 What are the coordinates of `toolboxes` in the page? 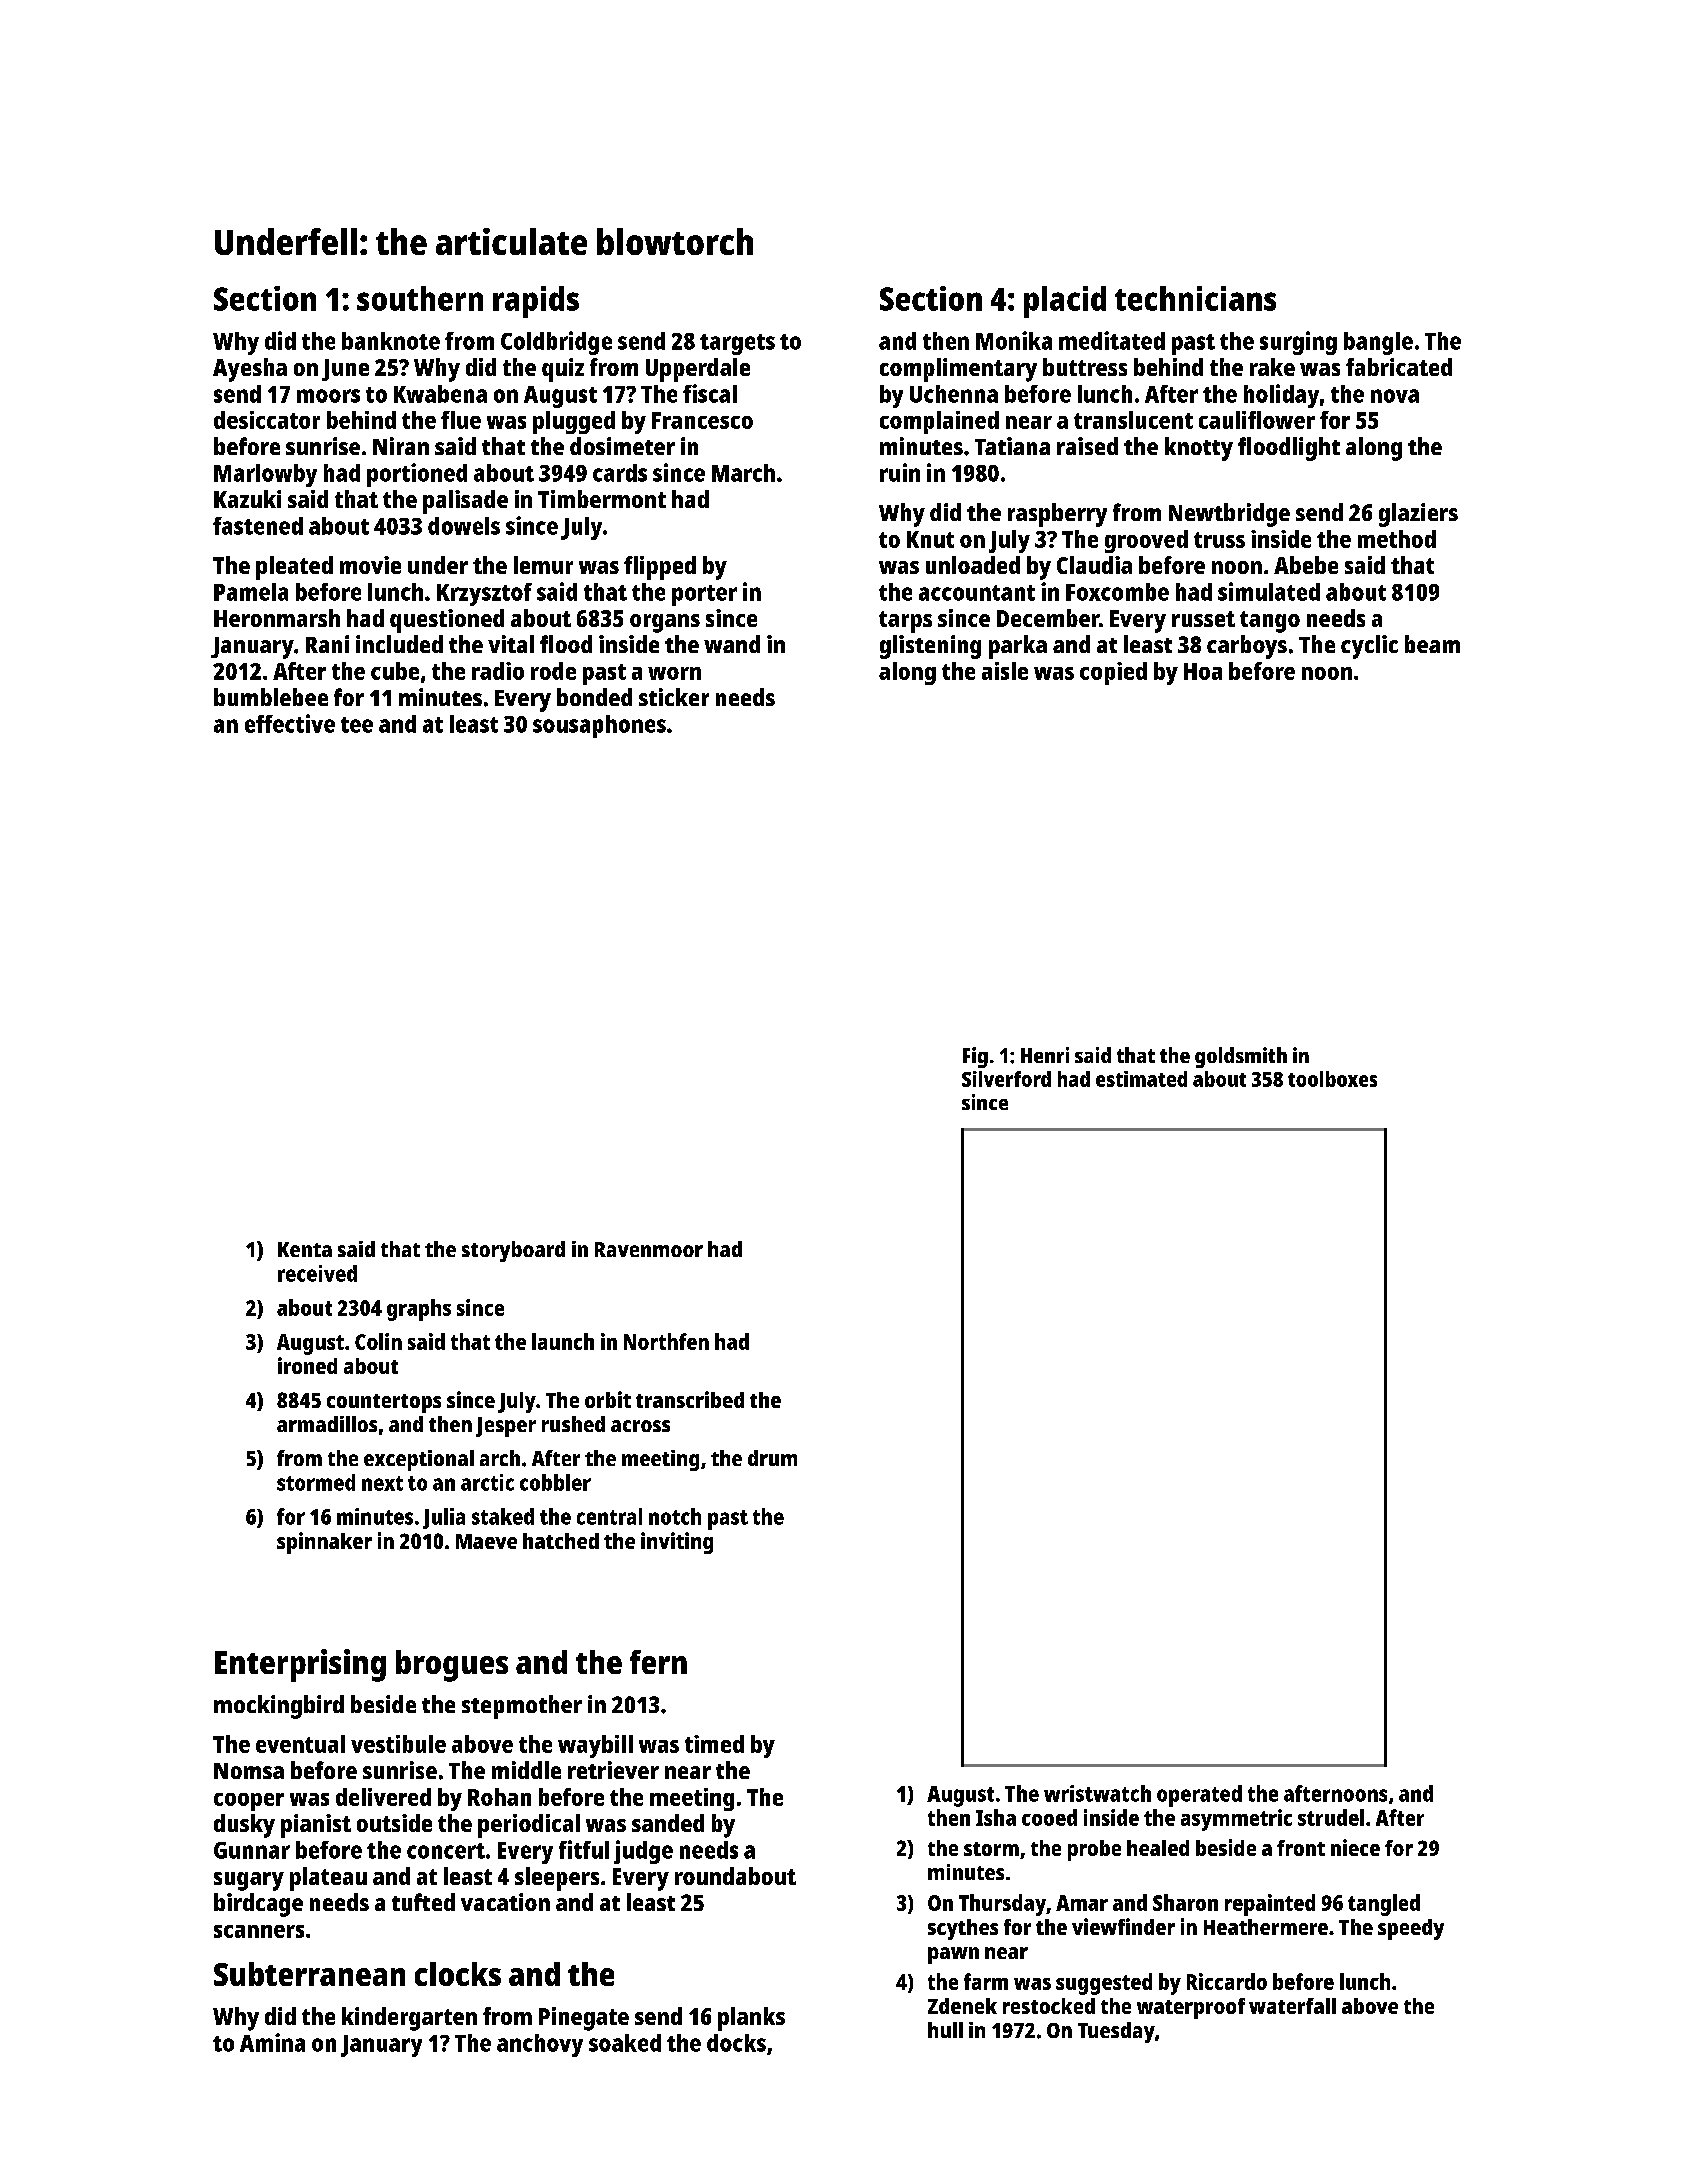 It's located at (1332, 1079).
